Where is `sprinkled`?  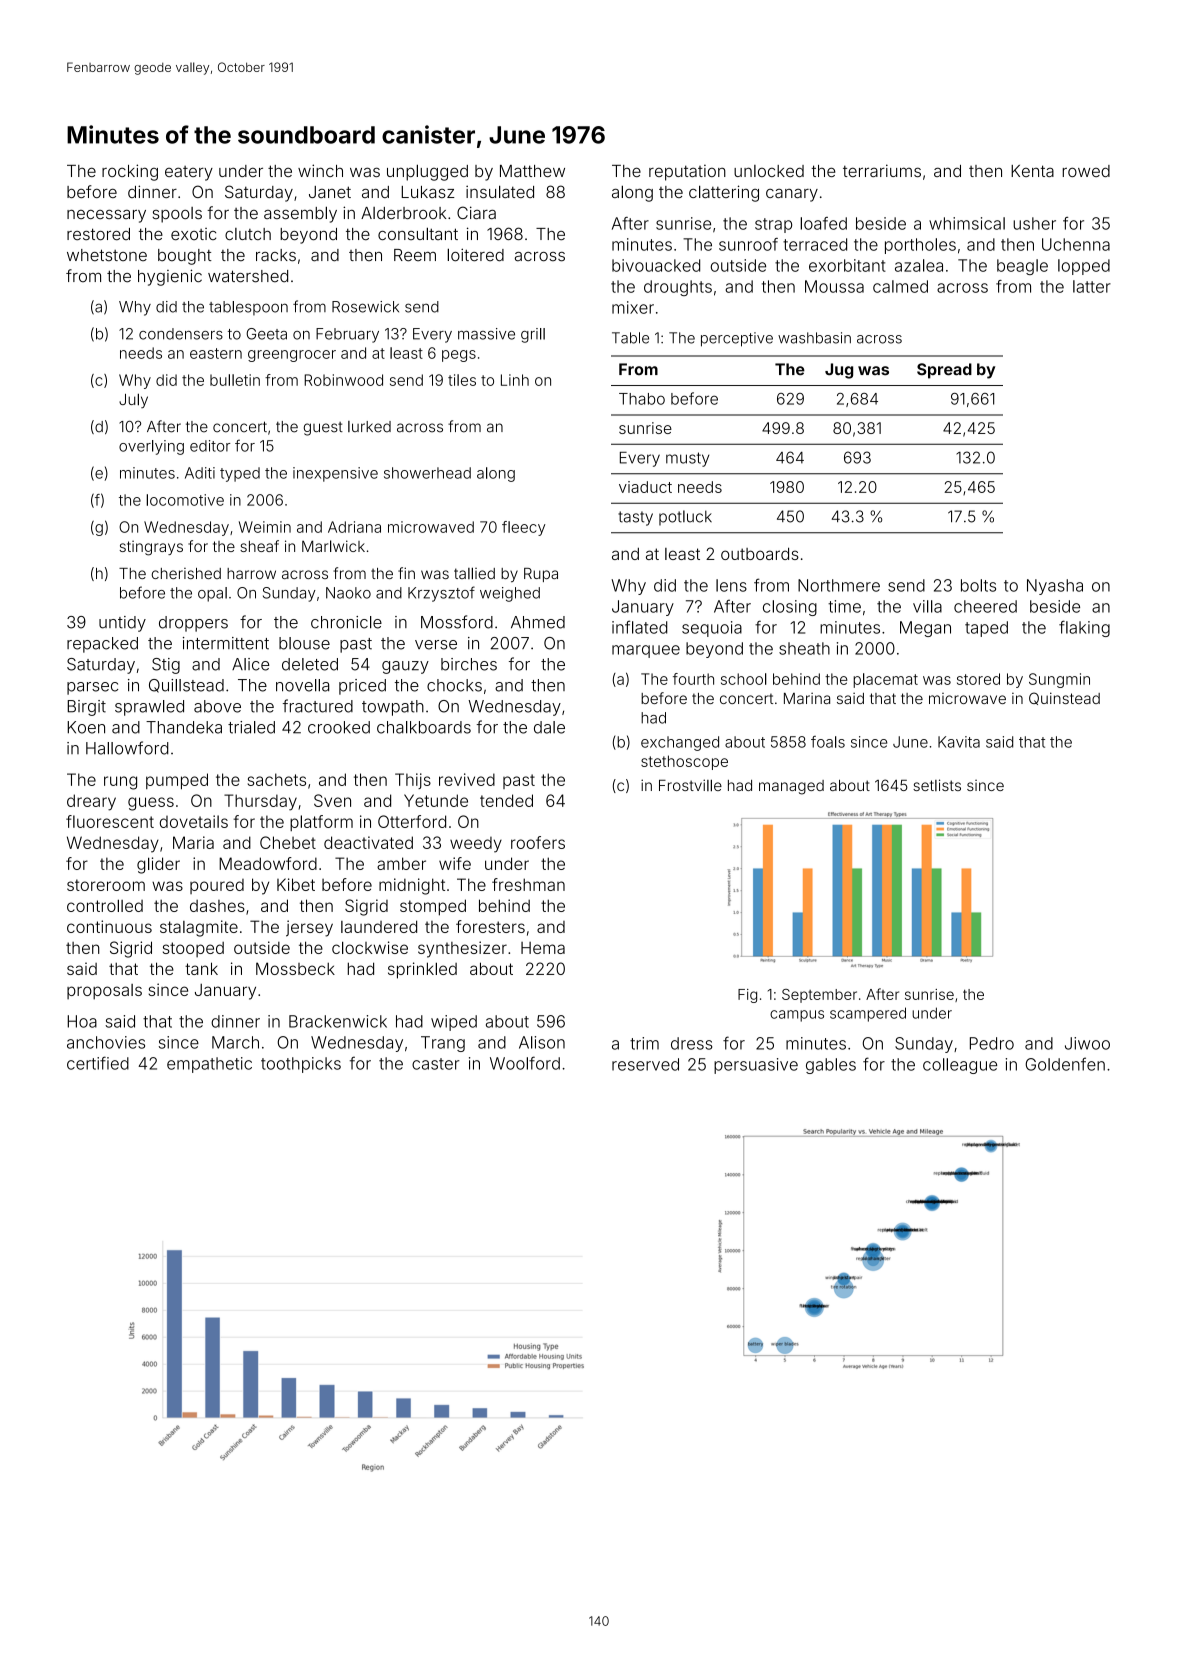
sprinkled is located at coordinates (422, 970).
